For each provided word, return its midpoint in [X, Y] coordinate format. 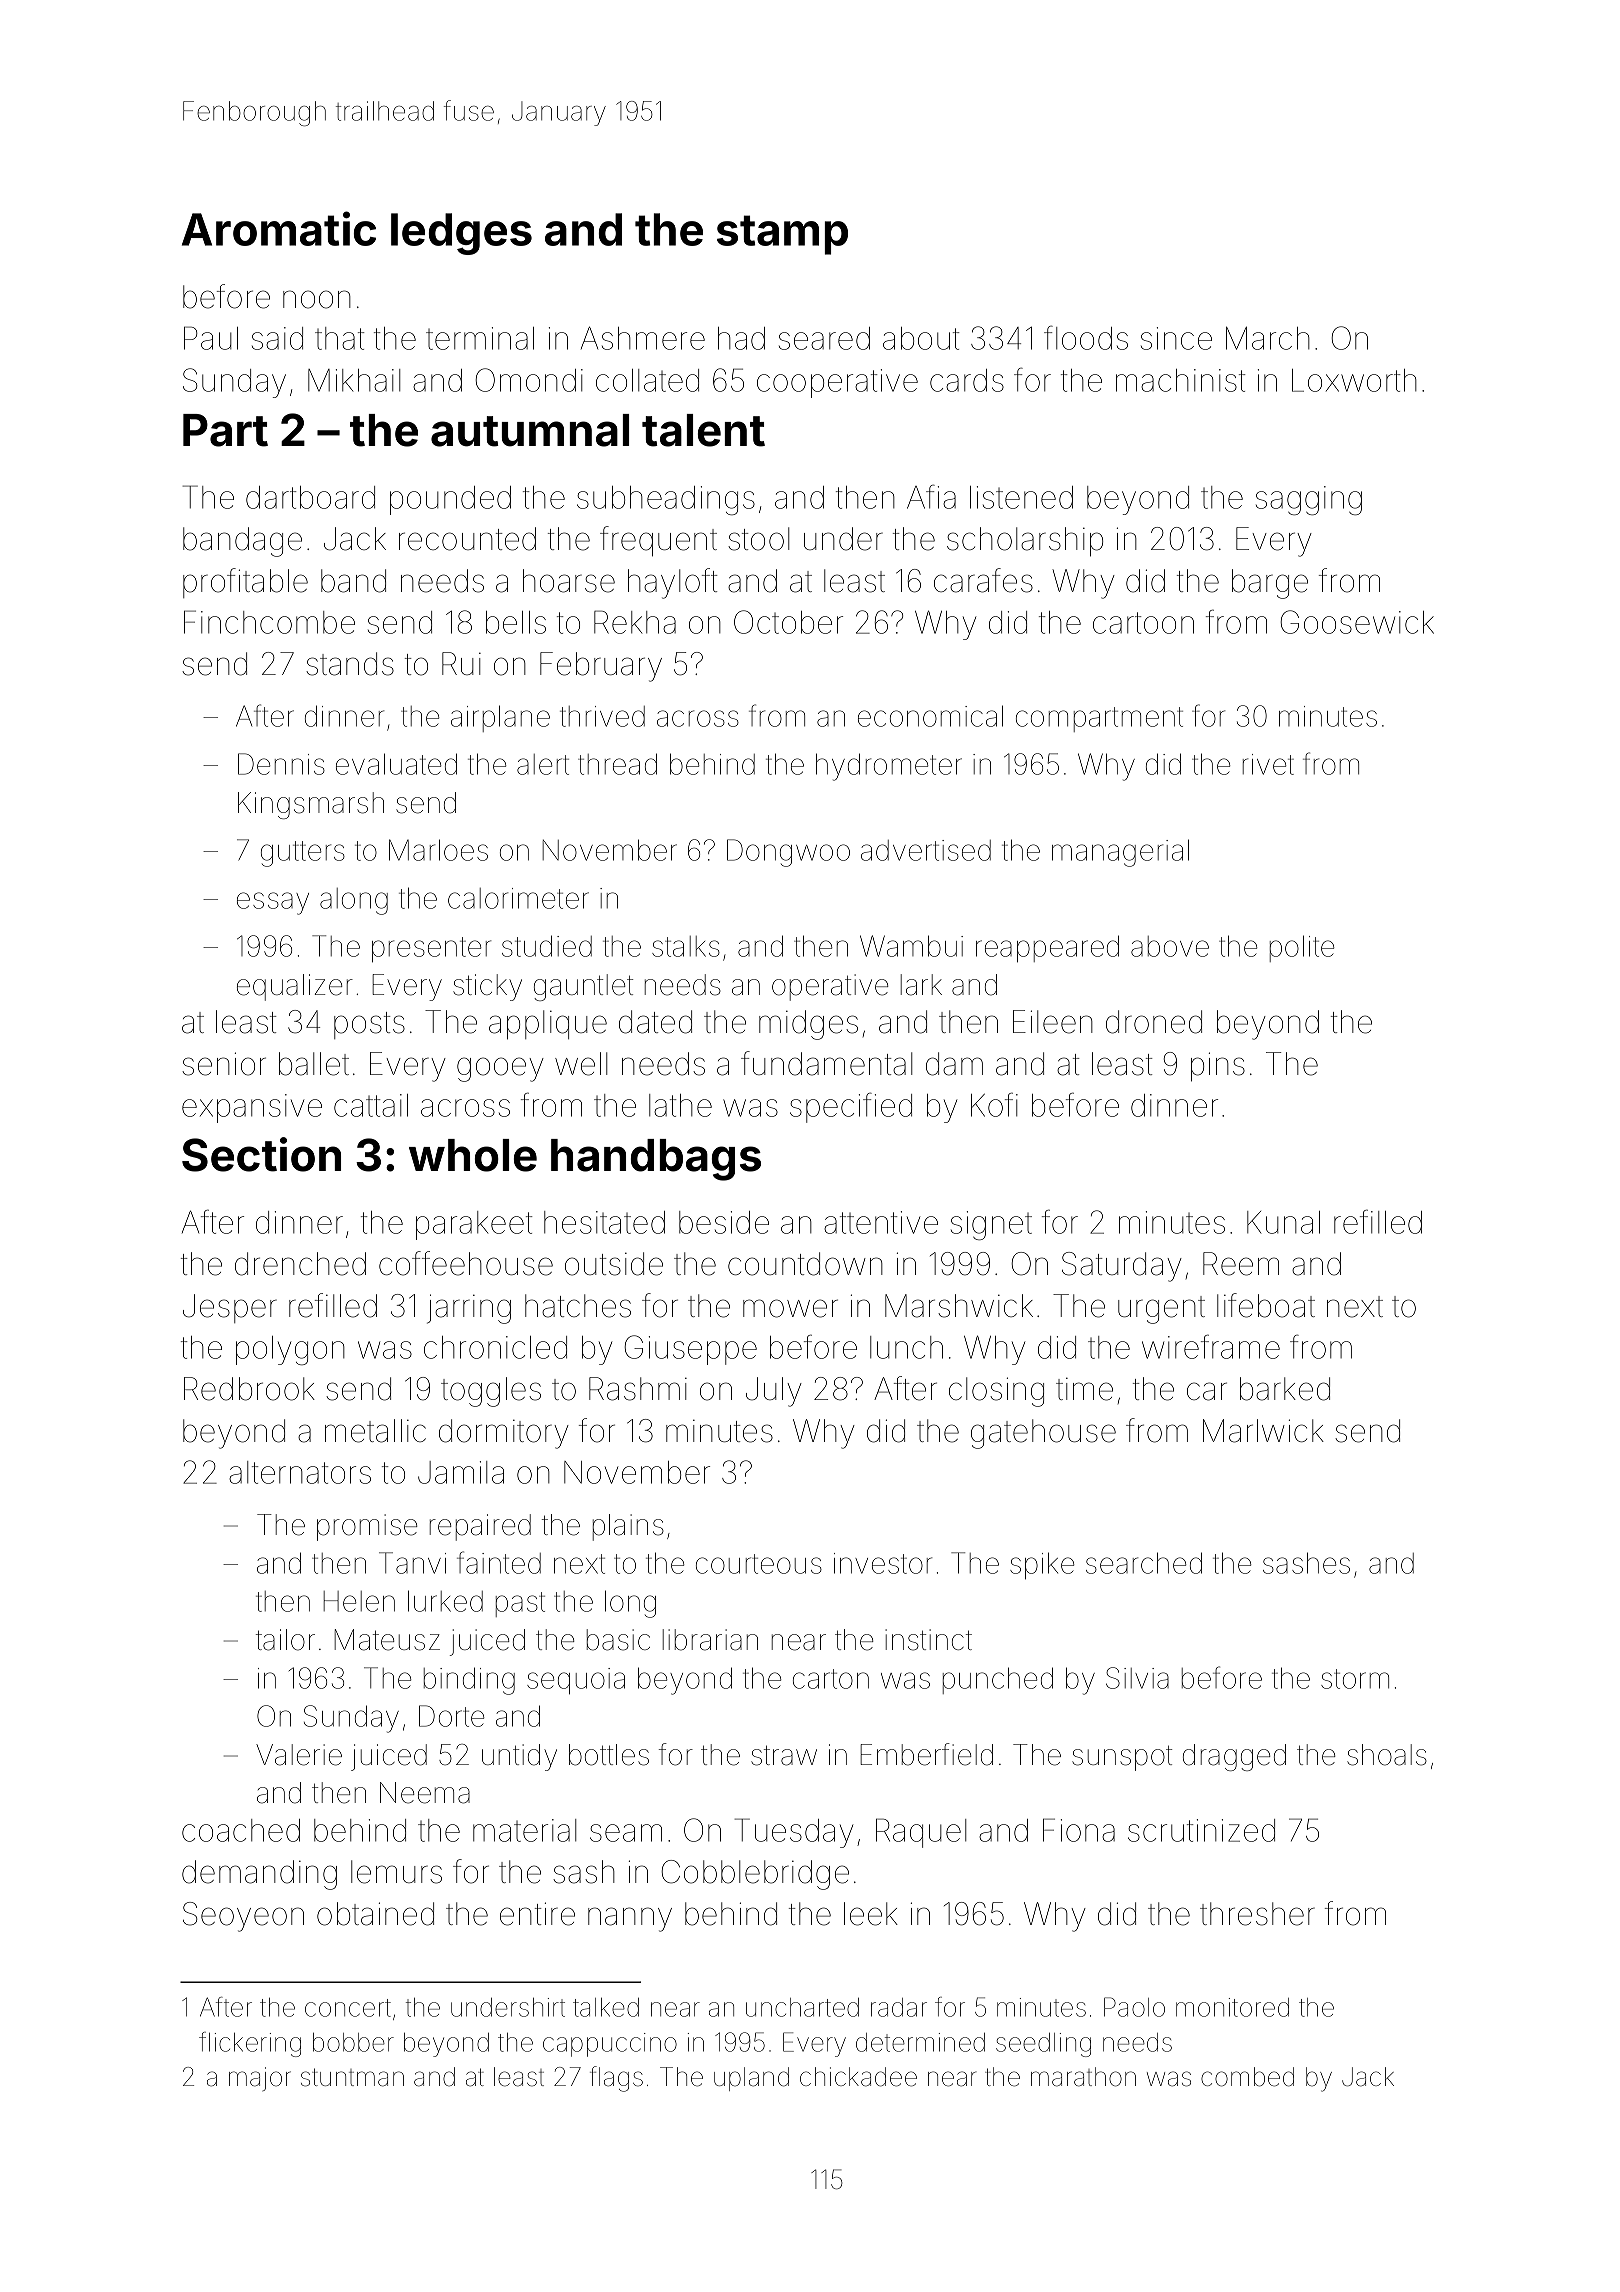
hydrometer [889, 767]
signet [991, 1226]
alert [543, 764]
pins [1218, 1067]
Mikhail [354, 380]
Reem [1241, 1264]
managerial [1120, 853]
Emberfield [927, 1754]
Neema [425, 1793]
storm [1355, 1679]
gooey [500, 1069]
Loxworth [1354, 380]
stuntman [352, 2077]
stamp [782, 235]
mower [790, 1308]
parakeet [474, 1225]
